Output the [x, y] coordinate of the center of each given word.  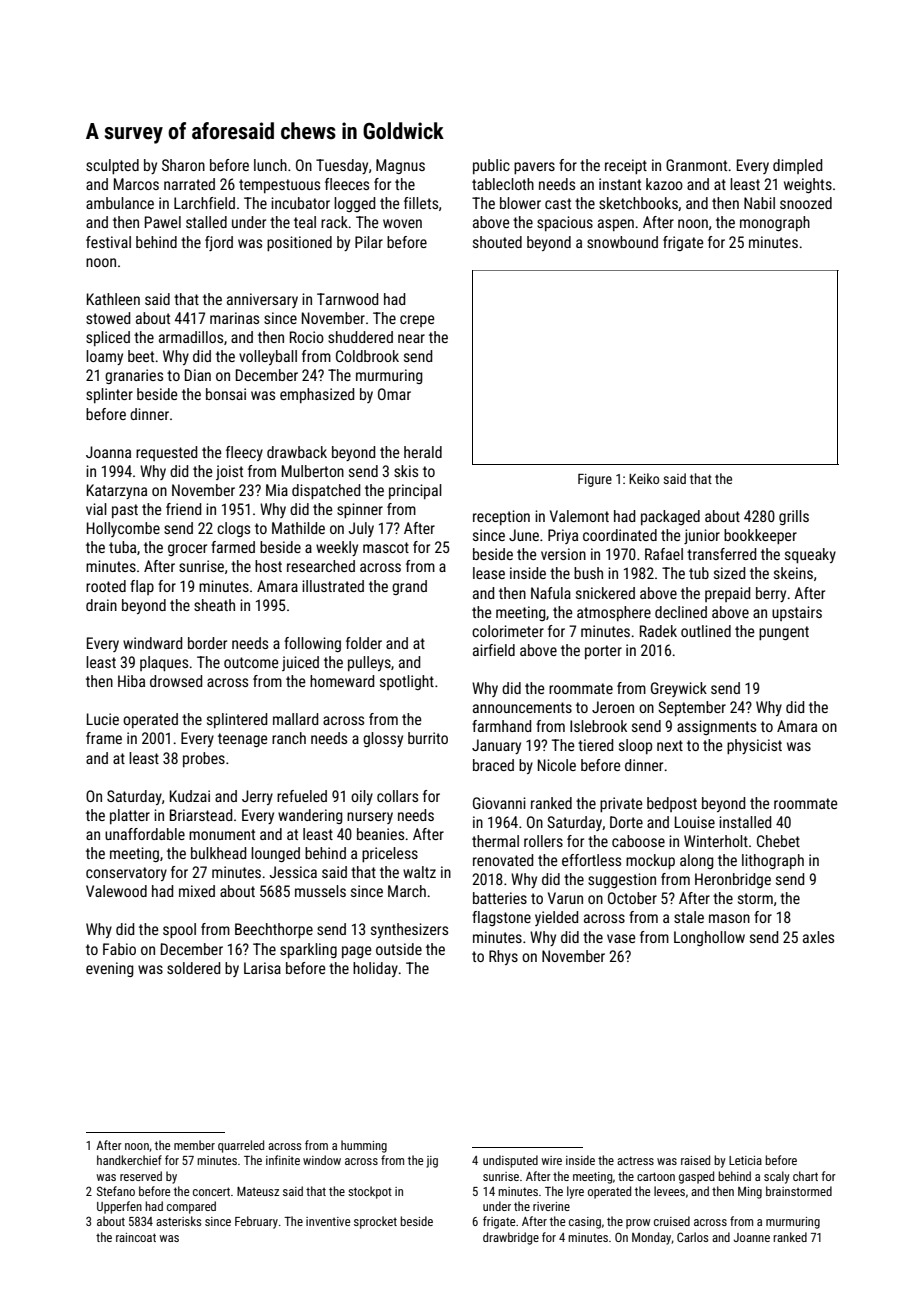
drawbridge [511, 1238]
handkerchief [129, 1160]
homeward [342, 681]
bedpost [672, 804]
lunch [270, 165]
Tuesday [342, 166]
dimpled [797, 166]
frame [104, 738]
